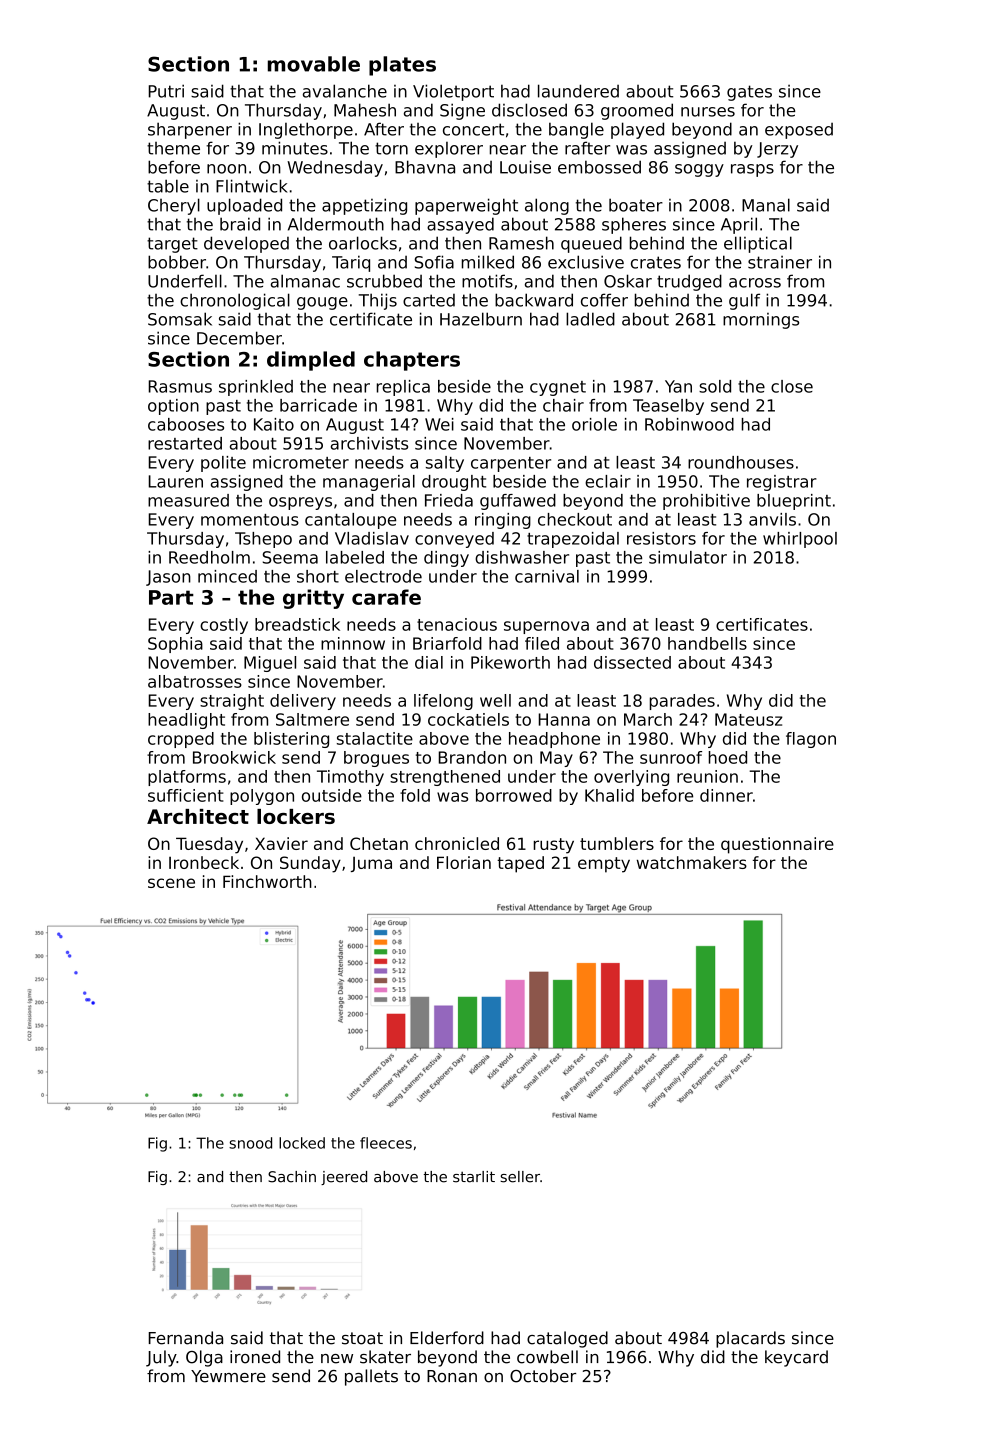 This screenshot has width=994, height=1440. I want to click on mornings, so click(761, 321).
